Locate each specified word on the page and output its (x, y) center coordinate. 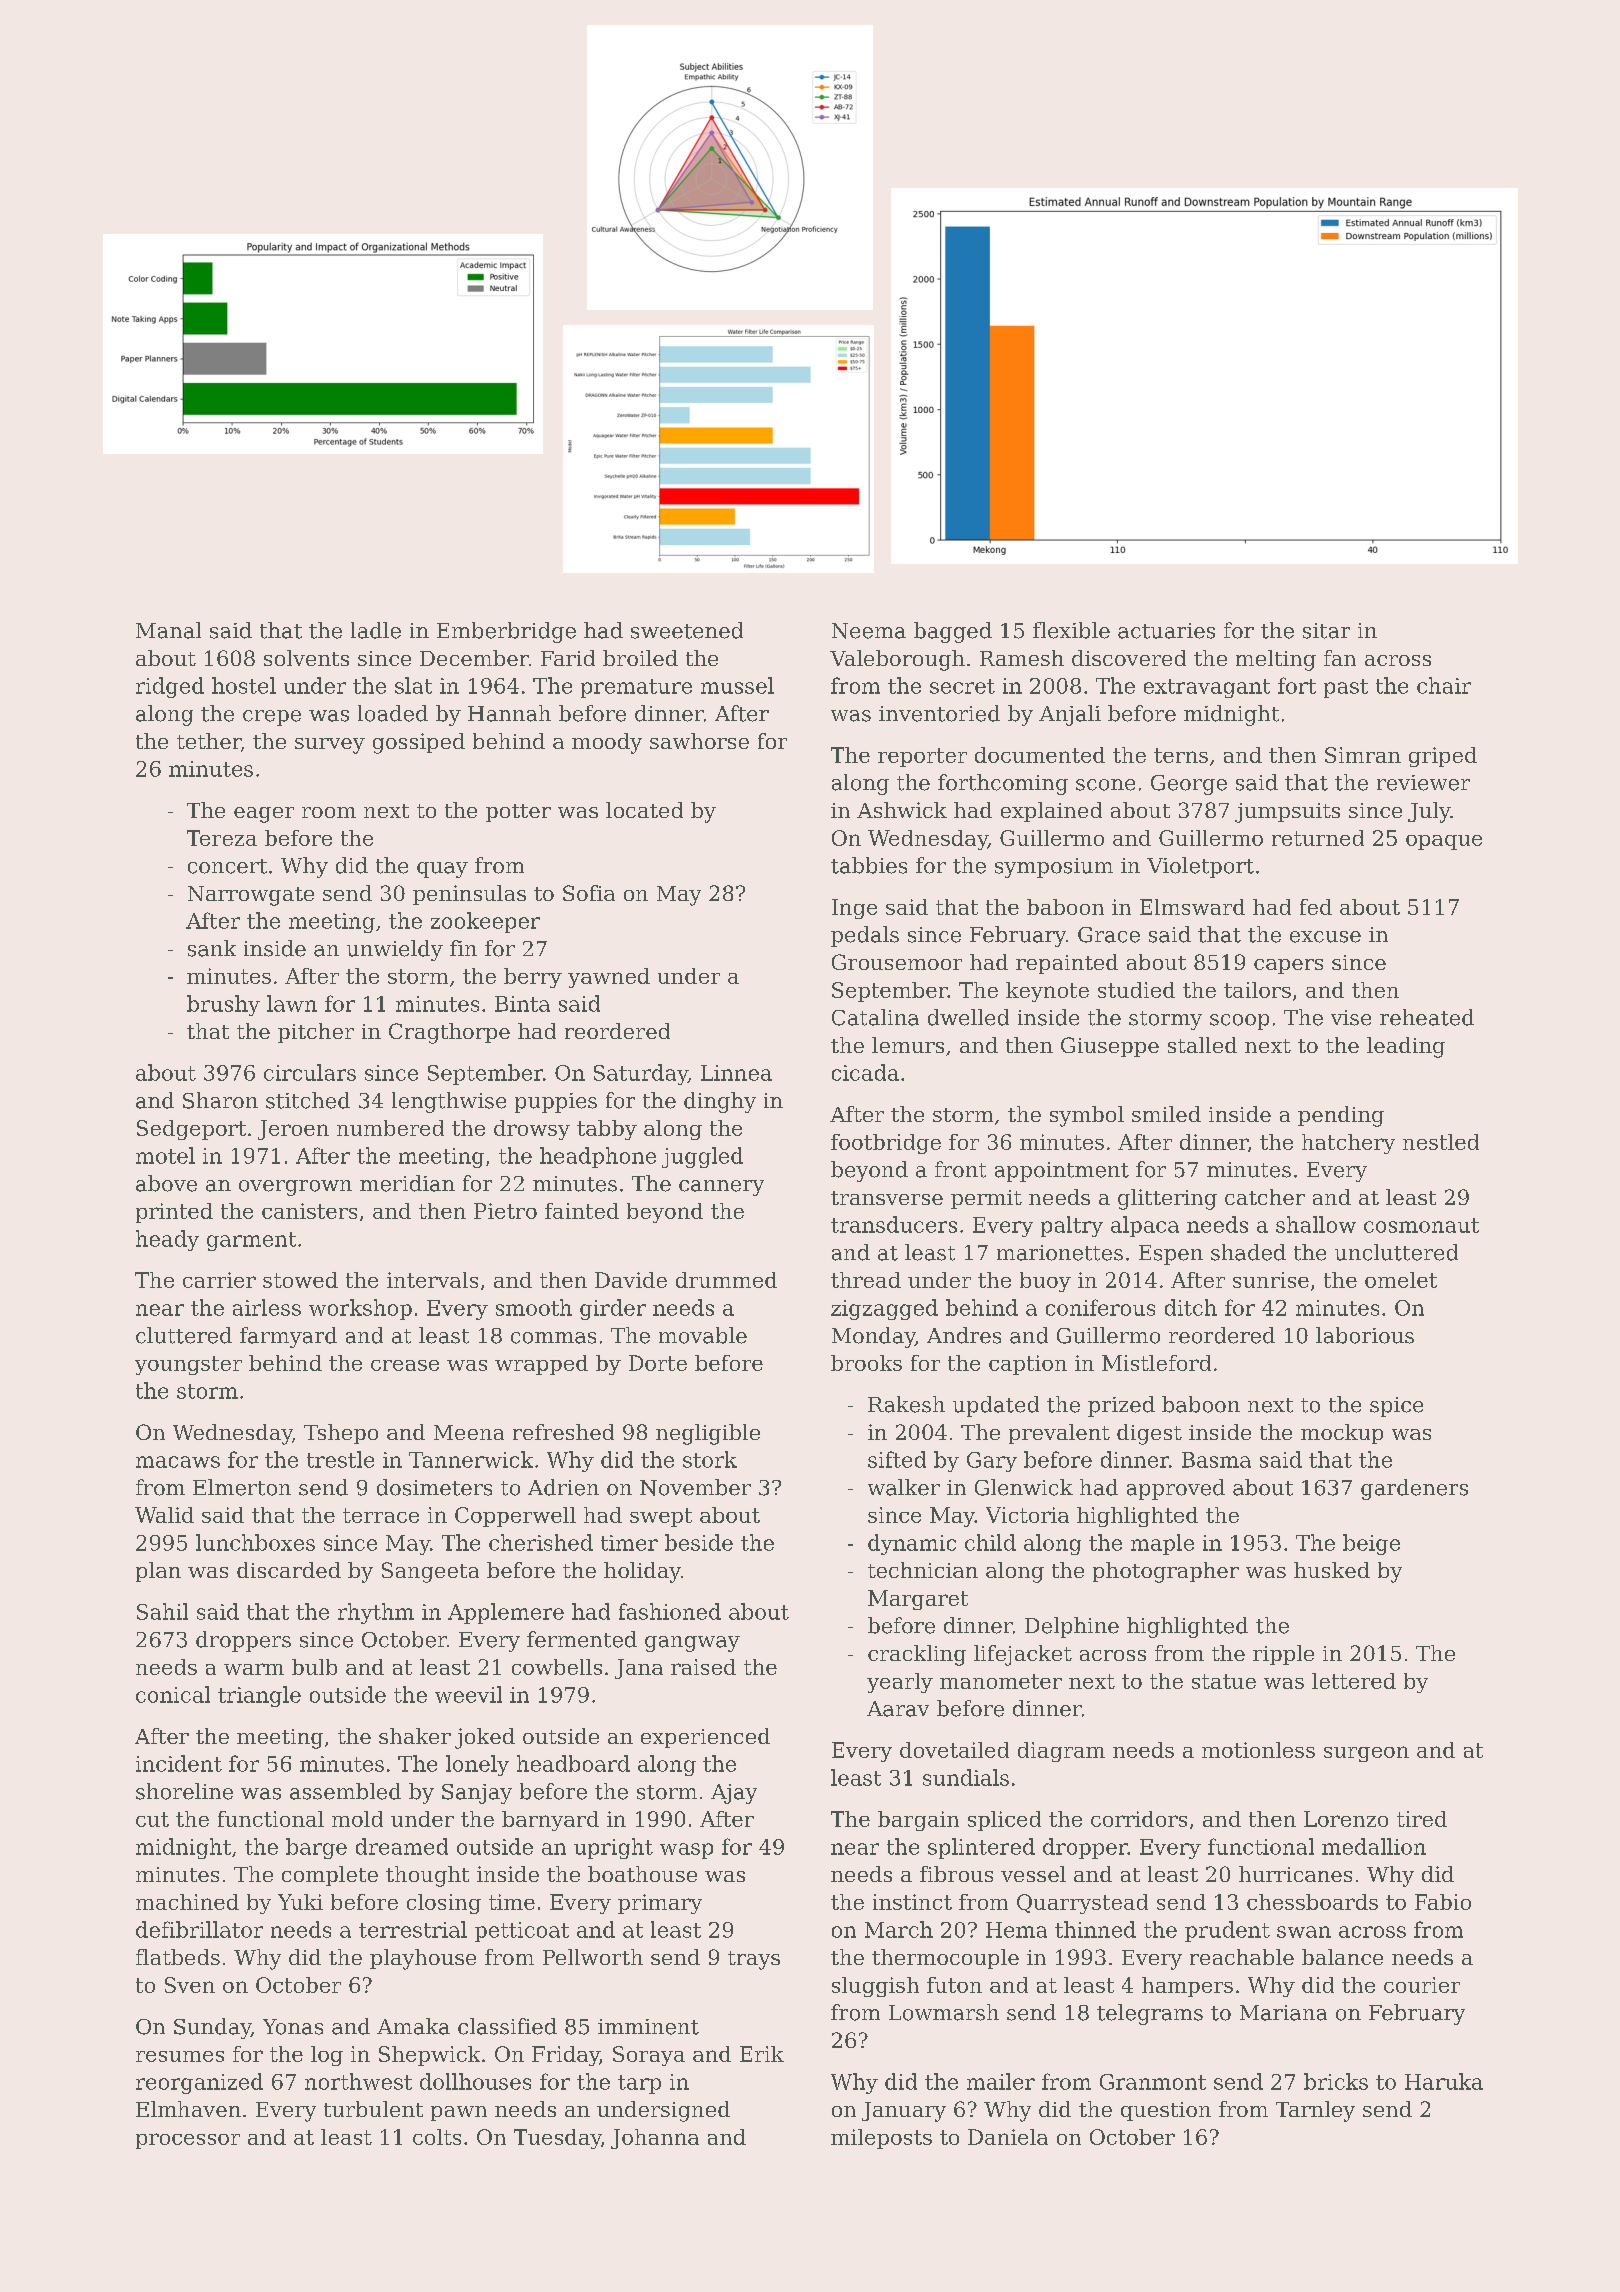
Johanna (655, 2139)
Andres (964, 1335)
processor (188, 2141)
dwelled (968, 1017)
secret (962, 686)
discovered (1129, 658)
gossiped (419, 743)
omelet (1401, 1280)
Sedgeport (191, 1130)
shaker (415, 1736)
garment (251, 1241)
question (1166, 2111)
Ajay (734, 1794)
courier (1422, 1985)
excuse (1325, 937)
